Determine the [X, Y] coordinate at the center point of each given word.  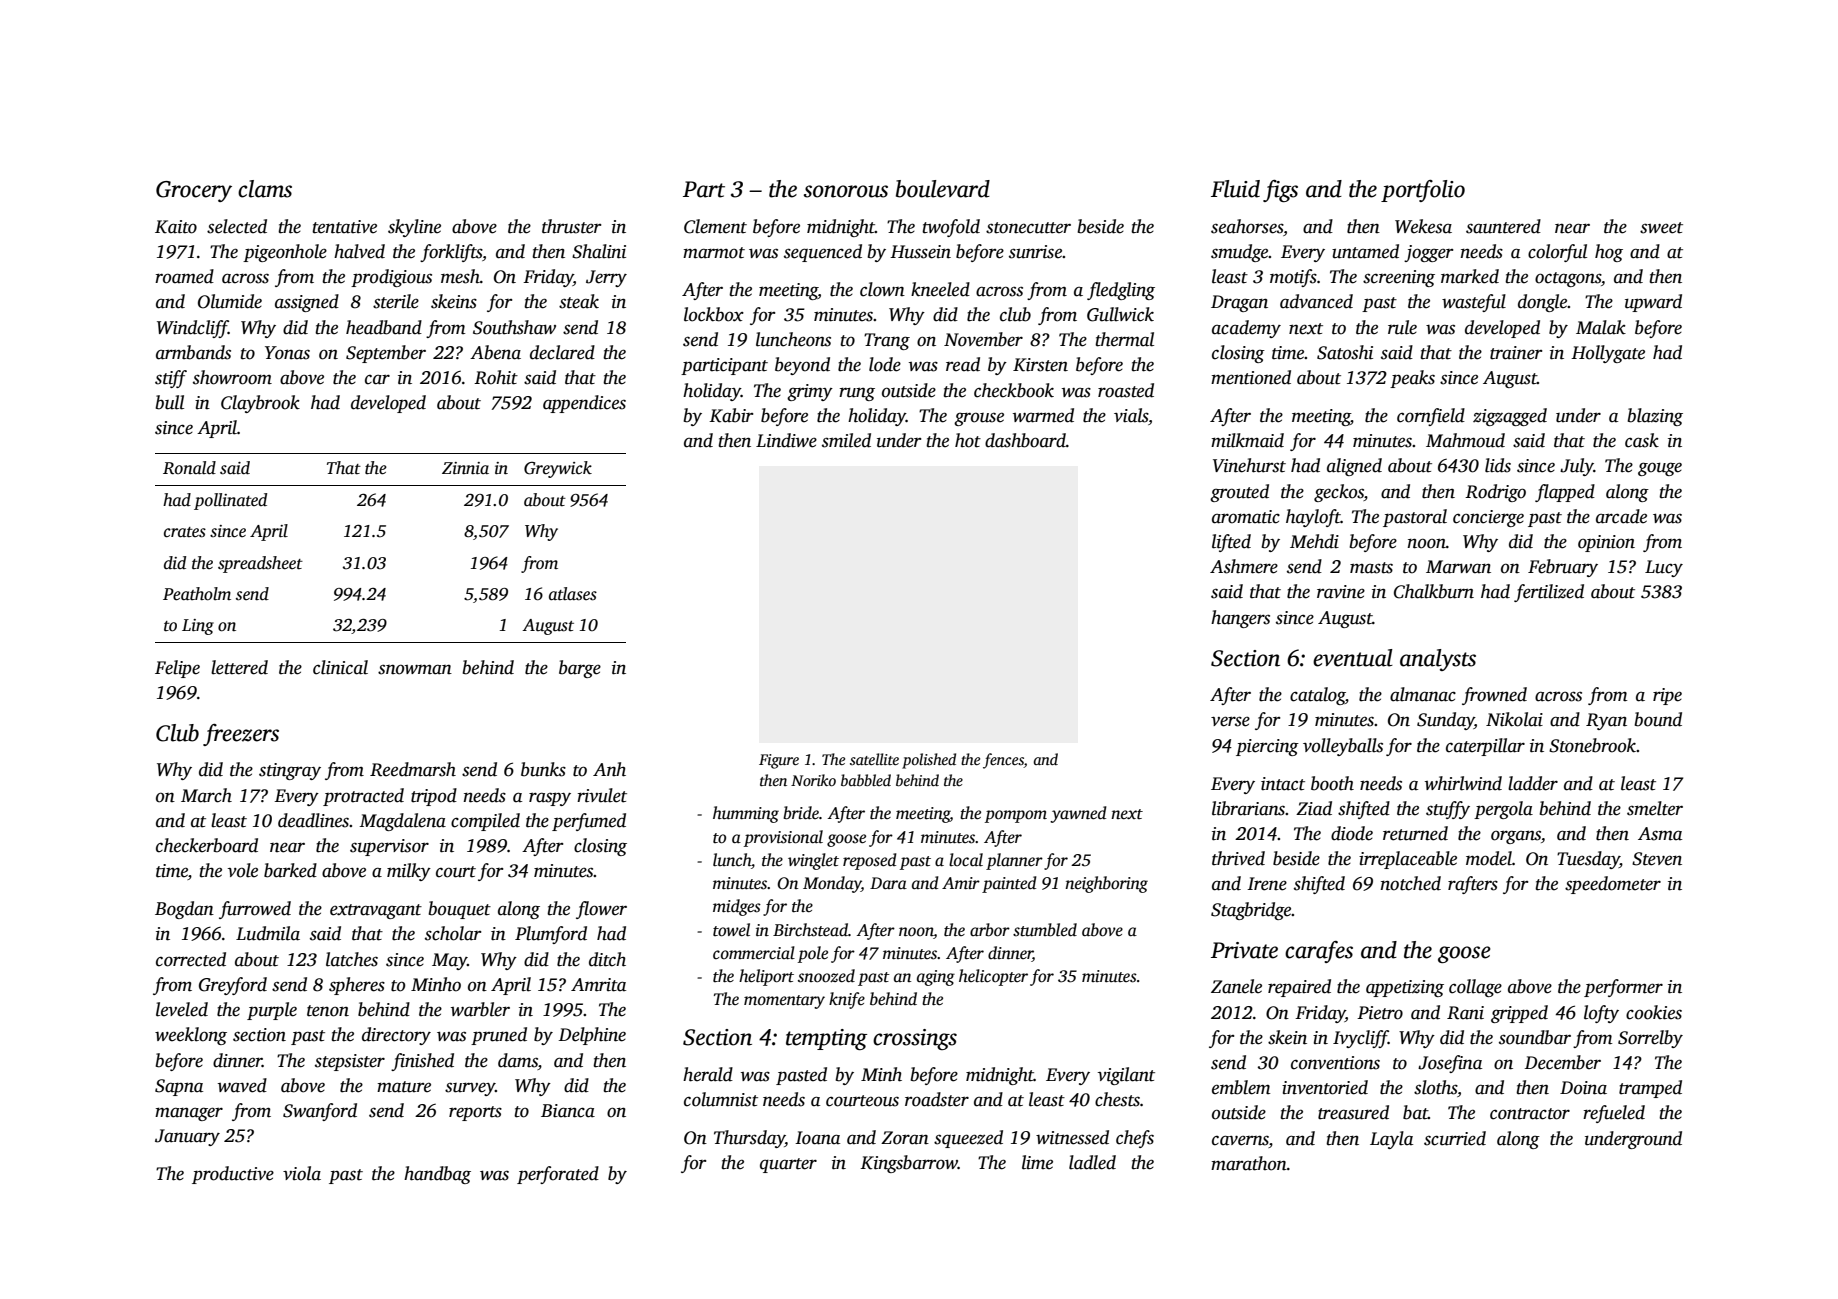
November [983, 339]
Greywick [558, 469]
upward [1653, 303]
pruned [499, 1036]
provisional [783, 838]
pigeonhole [285, 253]
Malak [1601, 327]
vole [243, 870]
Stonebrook [1592, 745]
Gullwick [1120, 314]
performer [1623, 988]
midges [737, 907]
